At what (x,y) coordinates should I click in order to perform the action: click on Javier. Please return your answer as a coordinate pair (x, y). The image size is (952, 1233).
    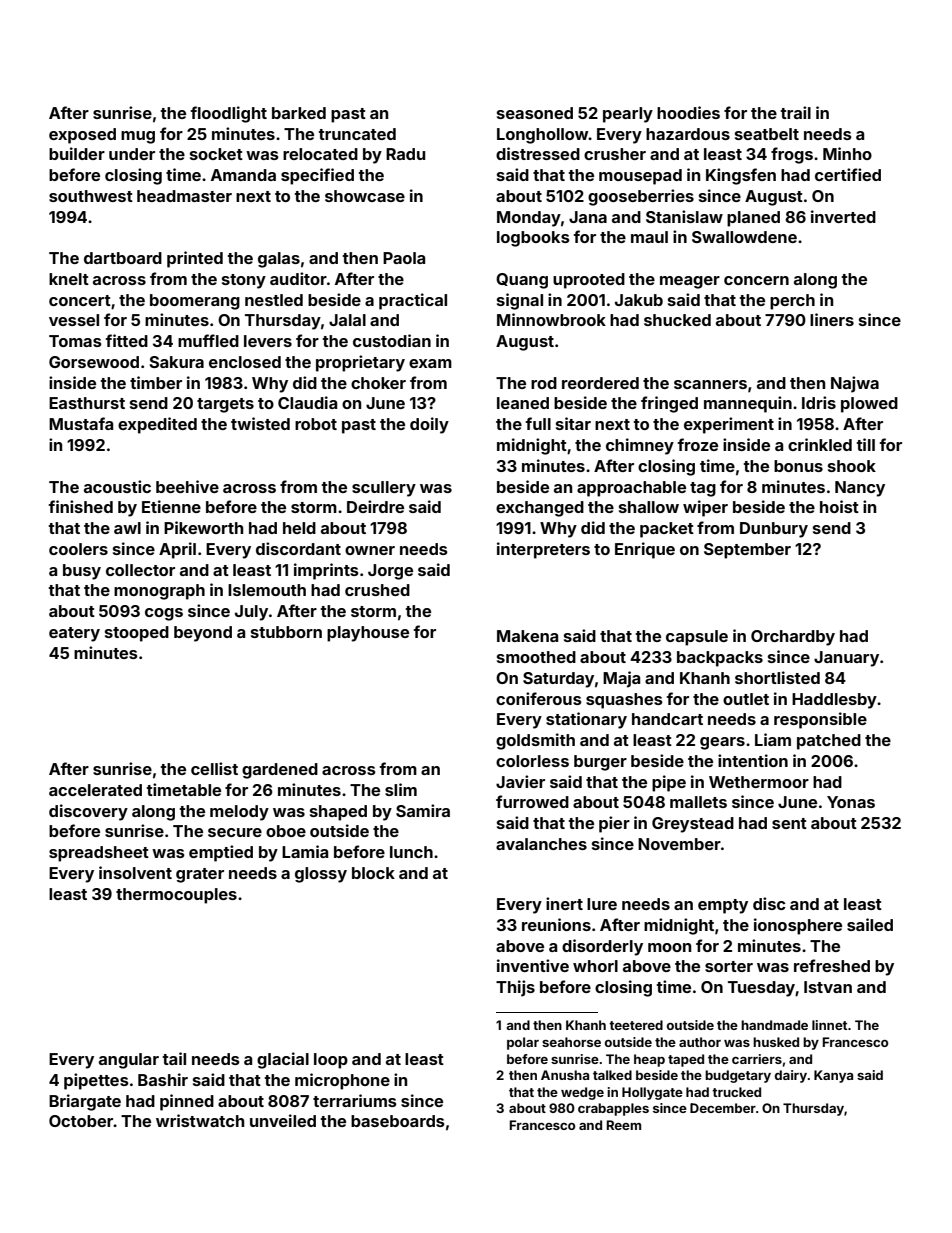
    Looking at the image, I should click on (520, 781).
